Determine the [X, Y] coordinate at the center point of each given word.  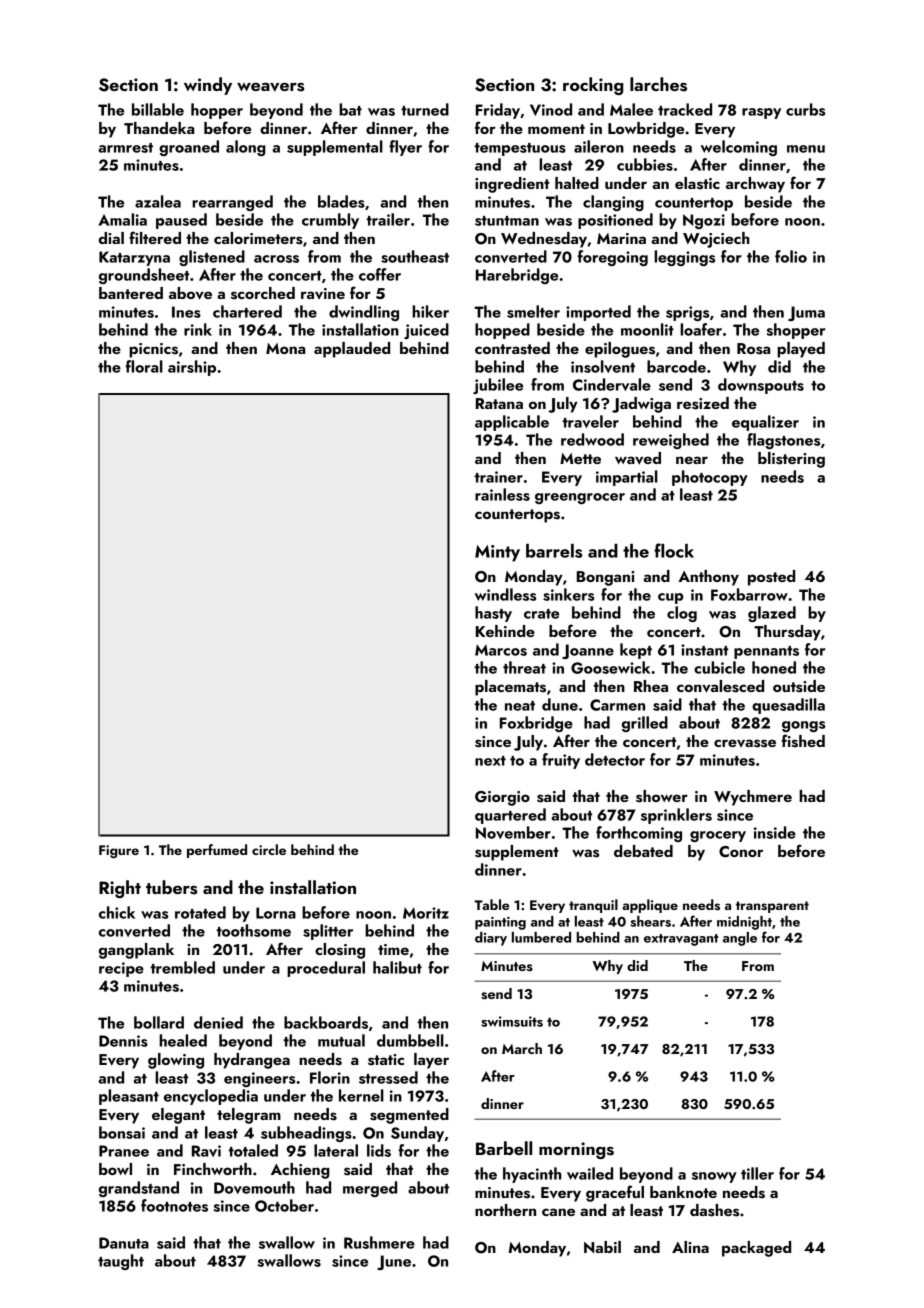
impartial [627, 478]
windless [505, 594]
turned [425, 109]
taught [121, 1262]
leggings [684, 258]
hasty [493, 614]
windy [208, 86]
